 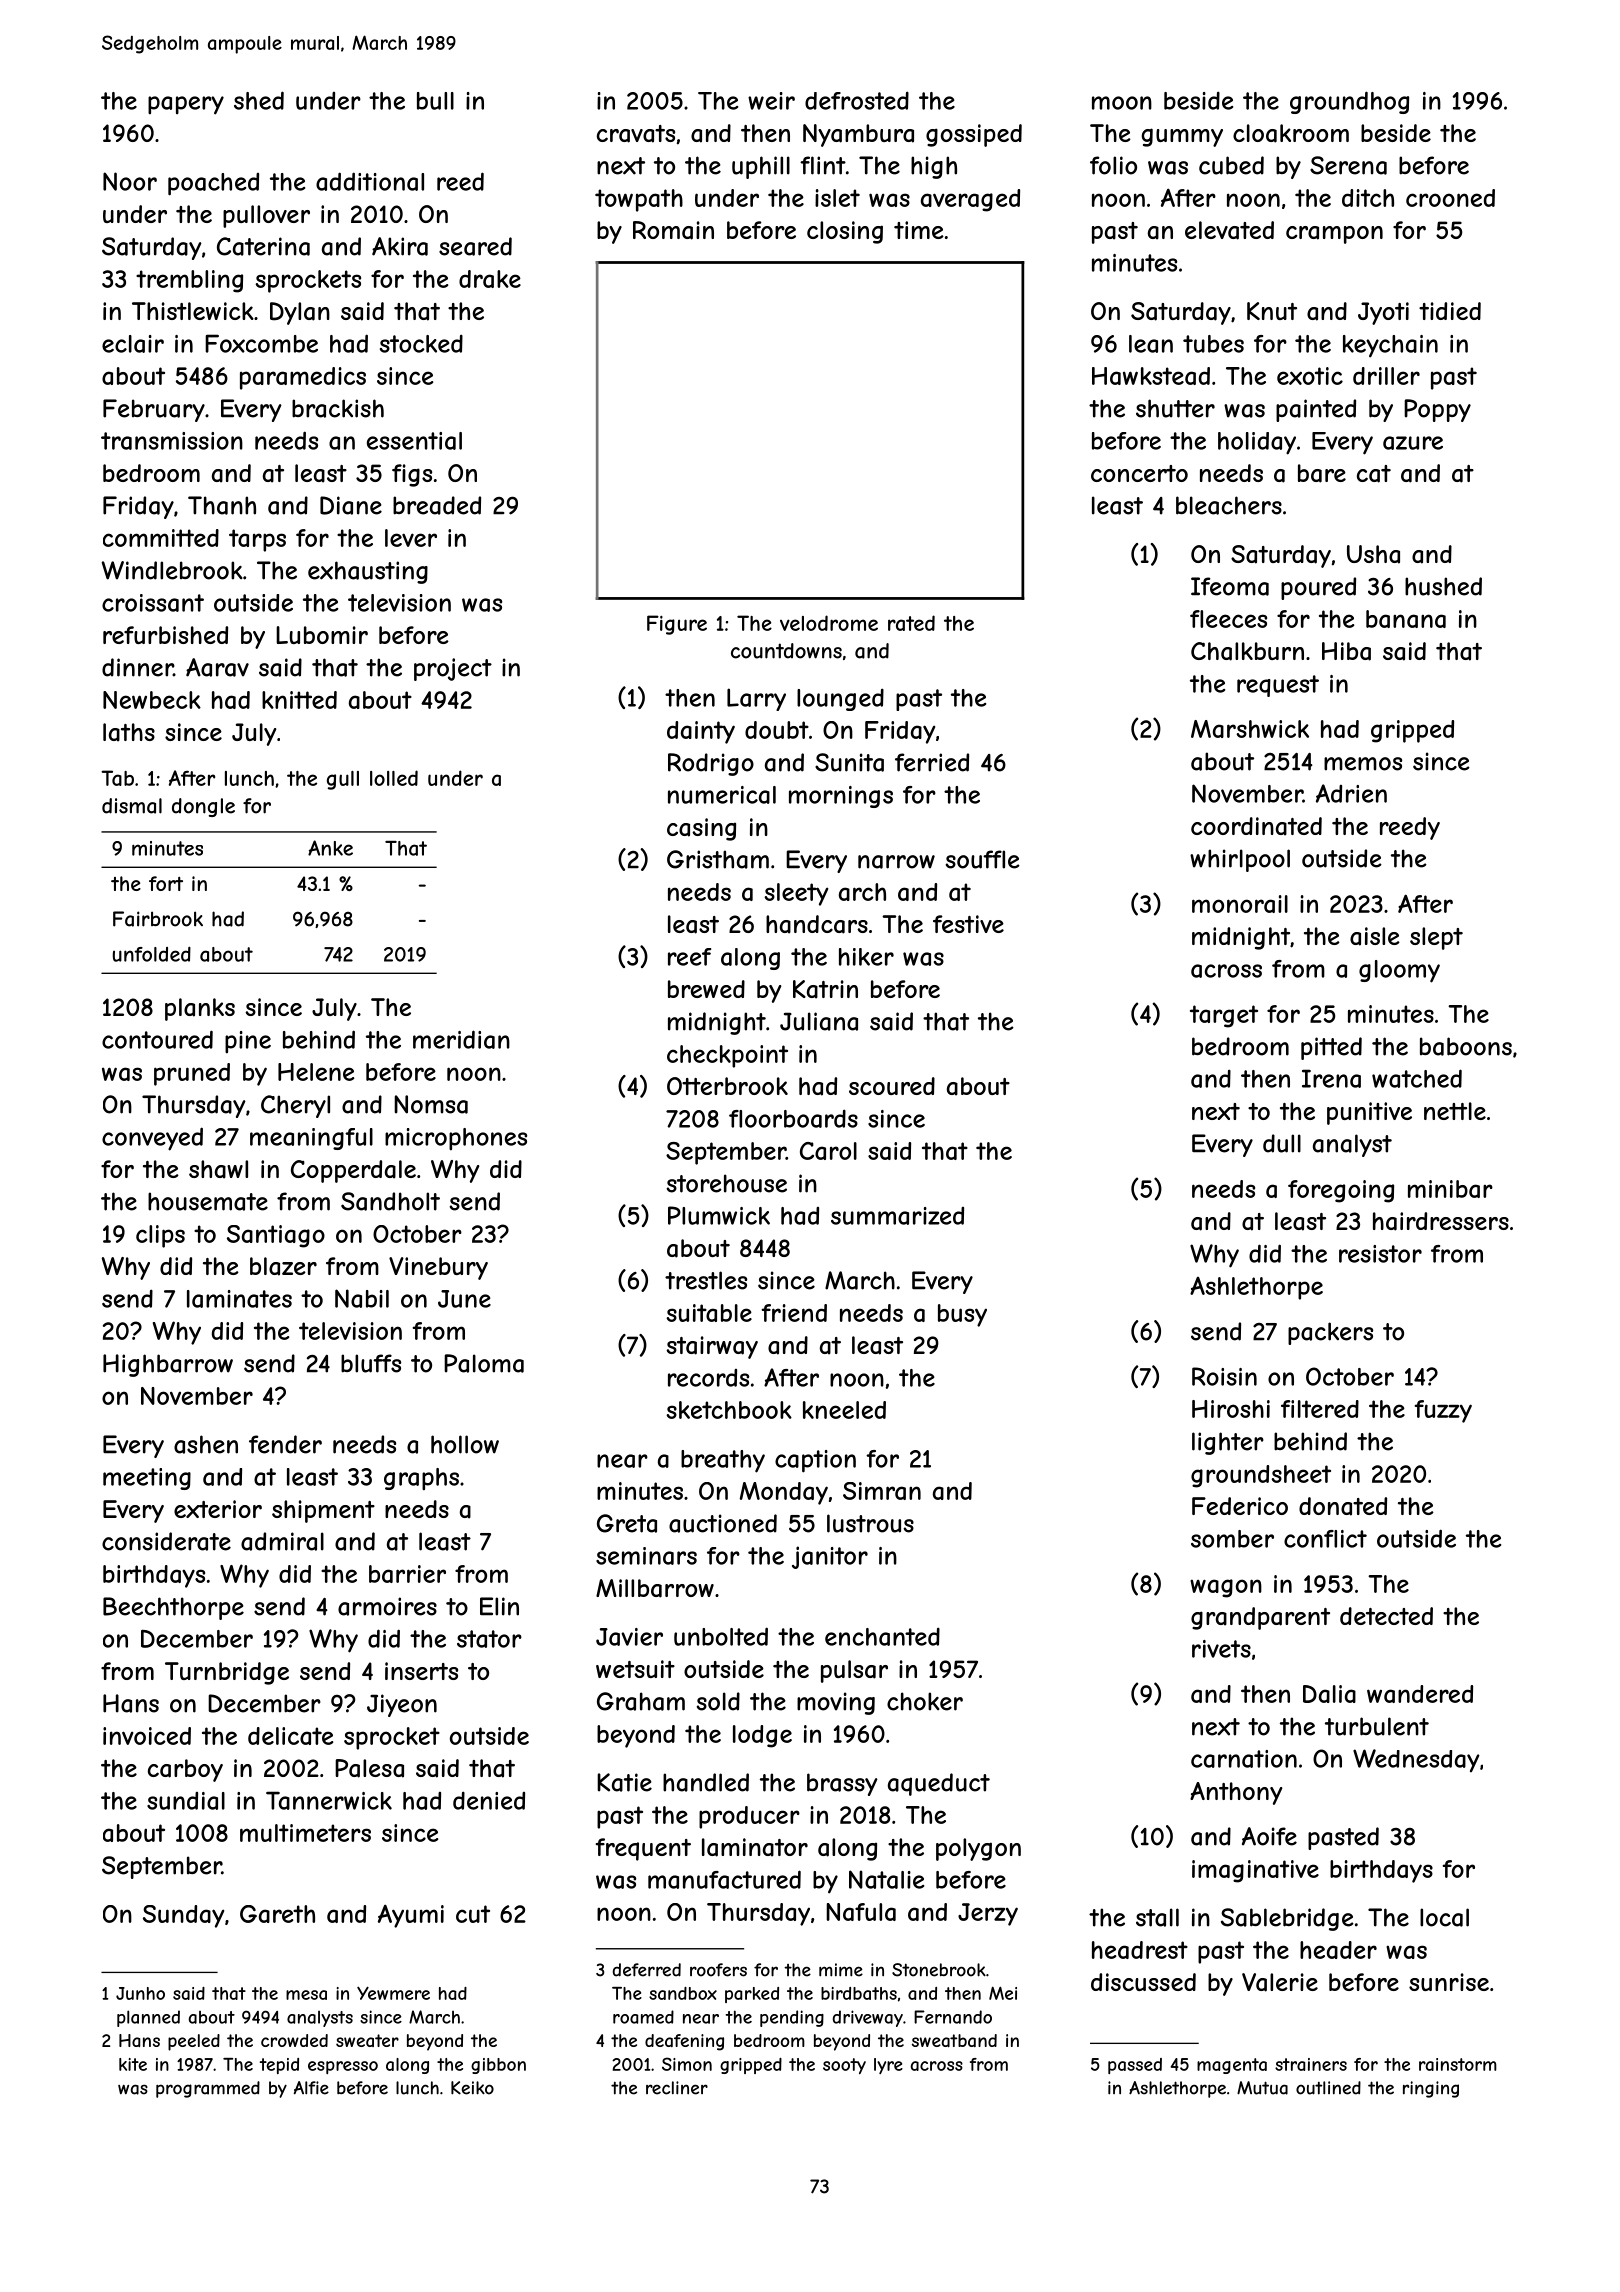 I want to click on Lubomir, so click(x=322, y=635).
